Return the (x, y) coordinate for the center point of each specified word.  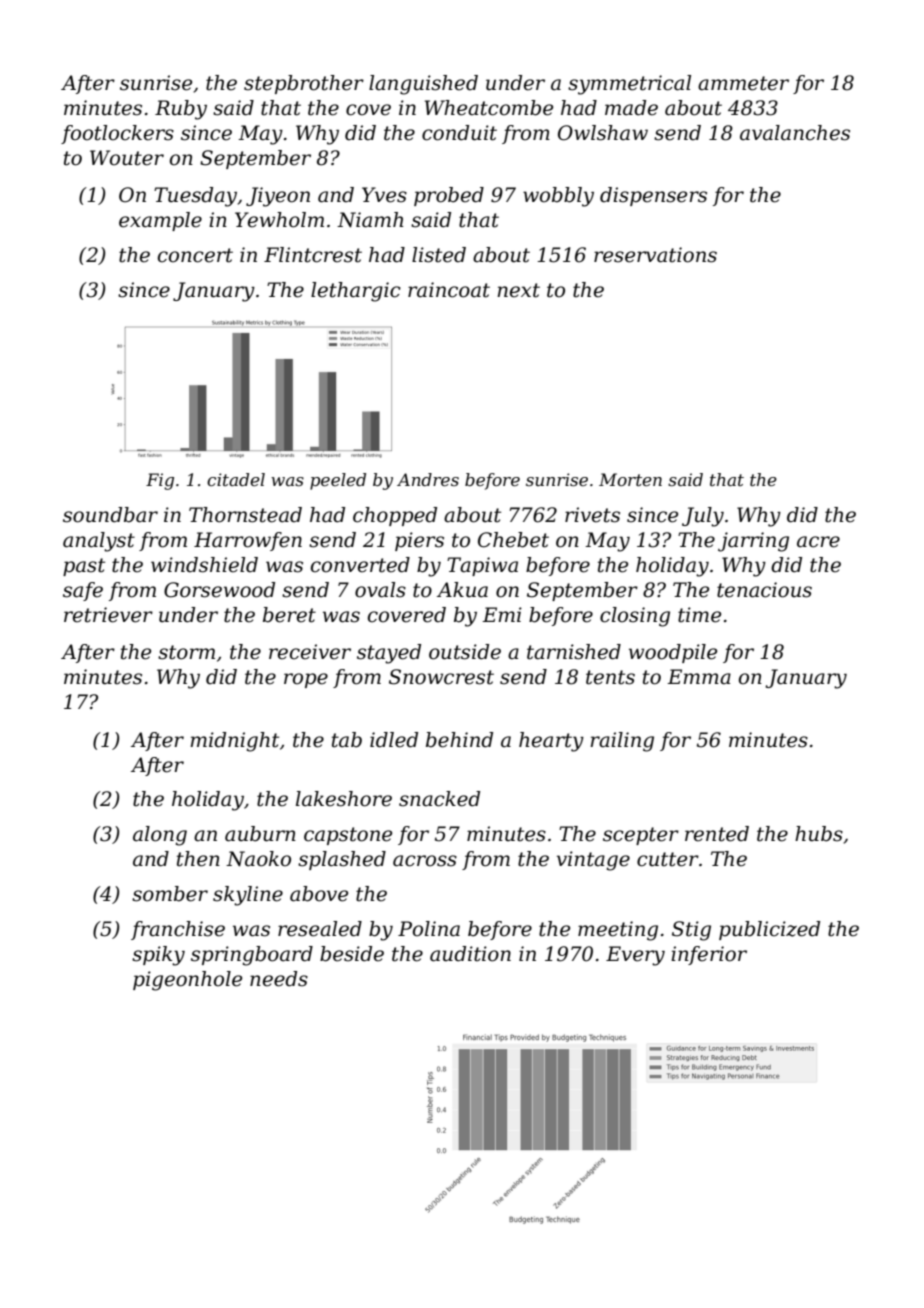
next (518, 290)
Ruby (181, 110)
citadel (236, 479)
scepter (641, 836)
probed (449, 196)
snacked (439, 799)
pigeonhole (187, 981)
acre (818, 542)
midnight (234, 742)
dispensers (653, 196)
